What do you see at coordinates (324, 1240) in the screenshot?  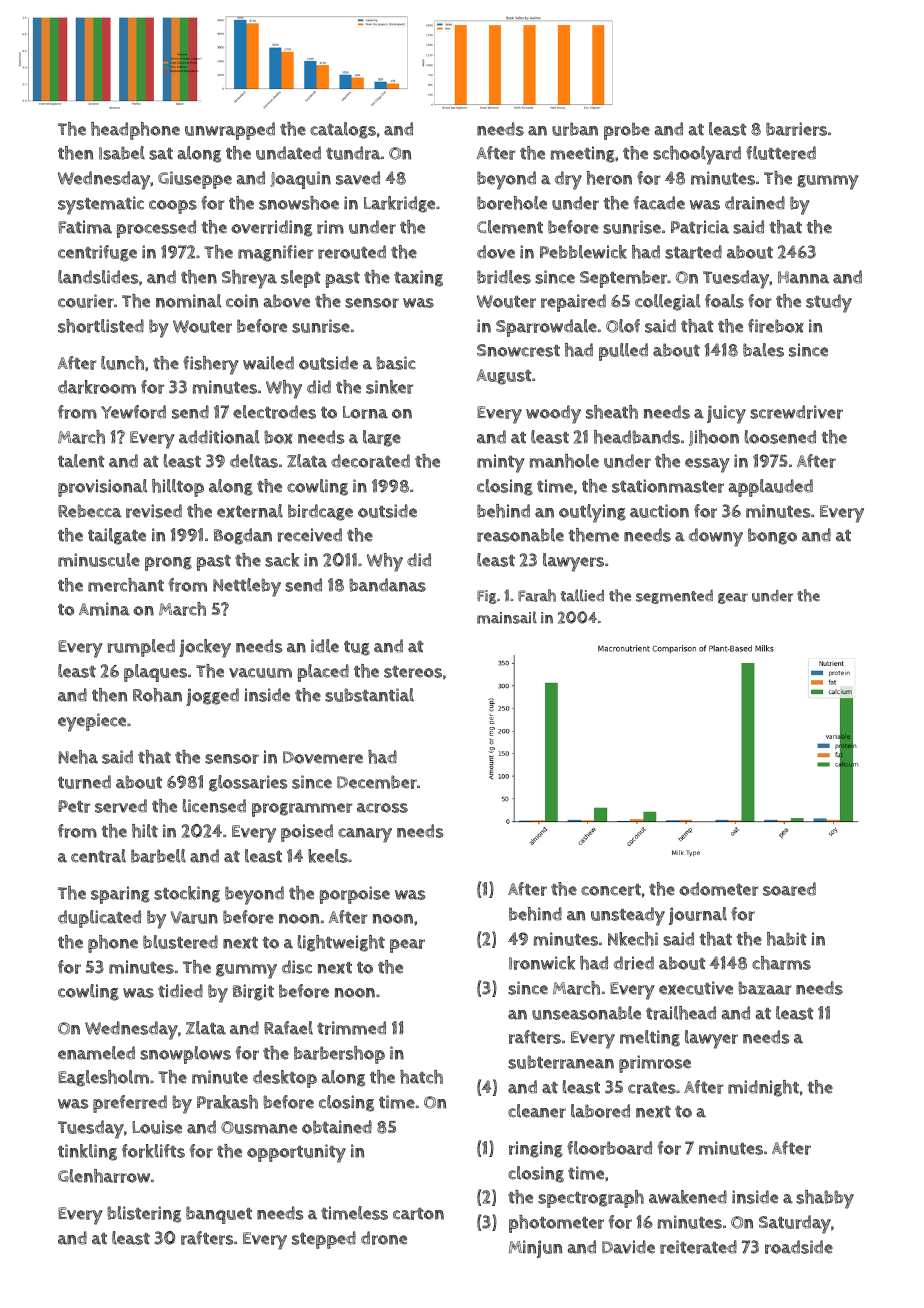 I see `stepped` at bounding box center [324, 1240].
